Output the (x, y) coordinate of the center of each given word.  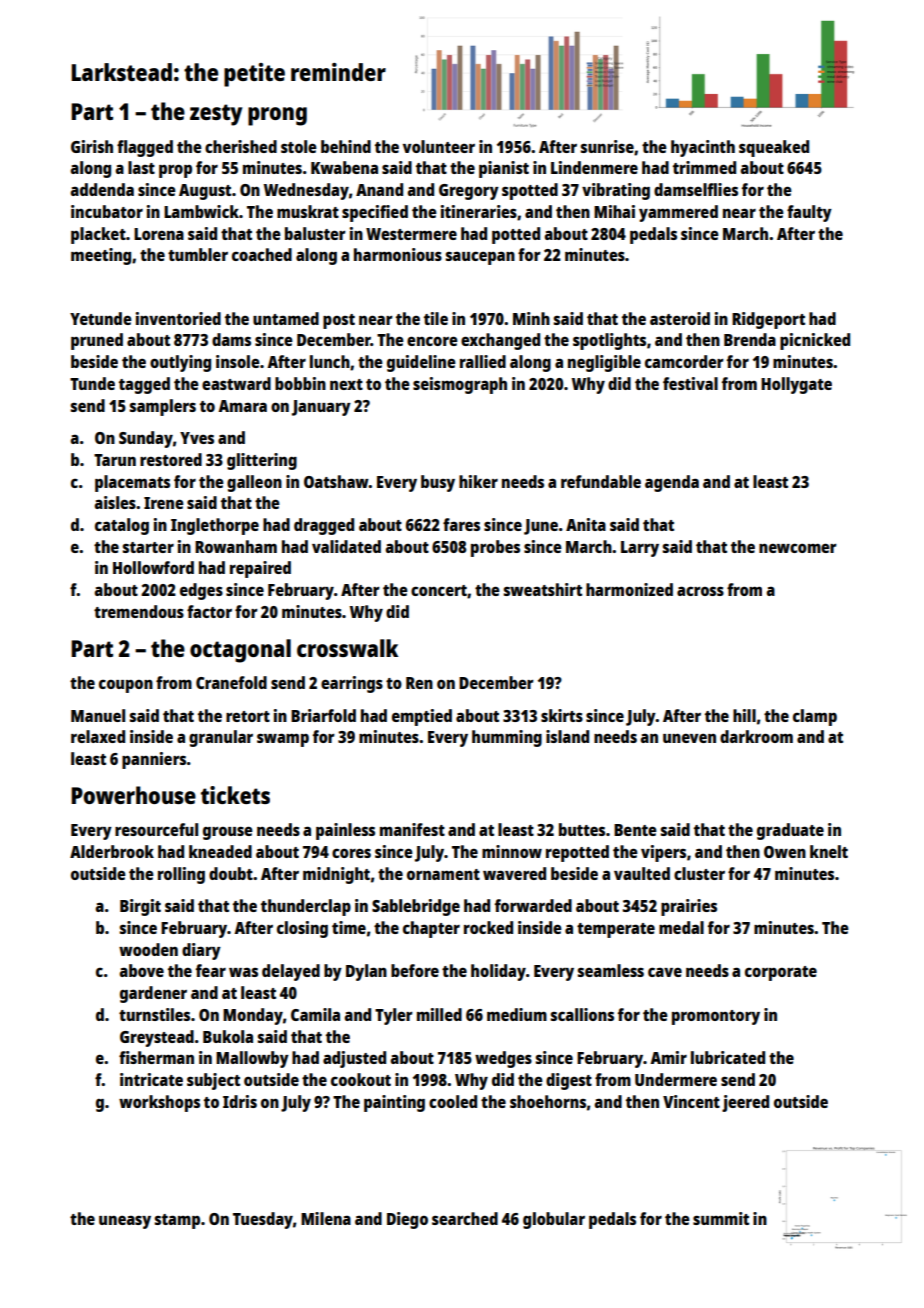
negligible (604, 363)
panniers (154, 760)
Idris (240, 1101)
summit (721, 1218)
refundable (601, 481)
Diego (407, 1220)
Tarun (115, 460)
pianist (504, 169)
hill (744, 715)
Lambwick (201, 211)
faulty (809, 213)
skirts (562, 715)
